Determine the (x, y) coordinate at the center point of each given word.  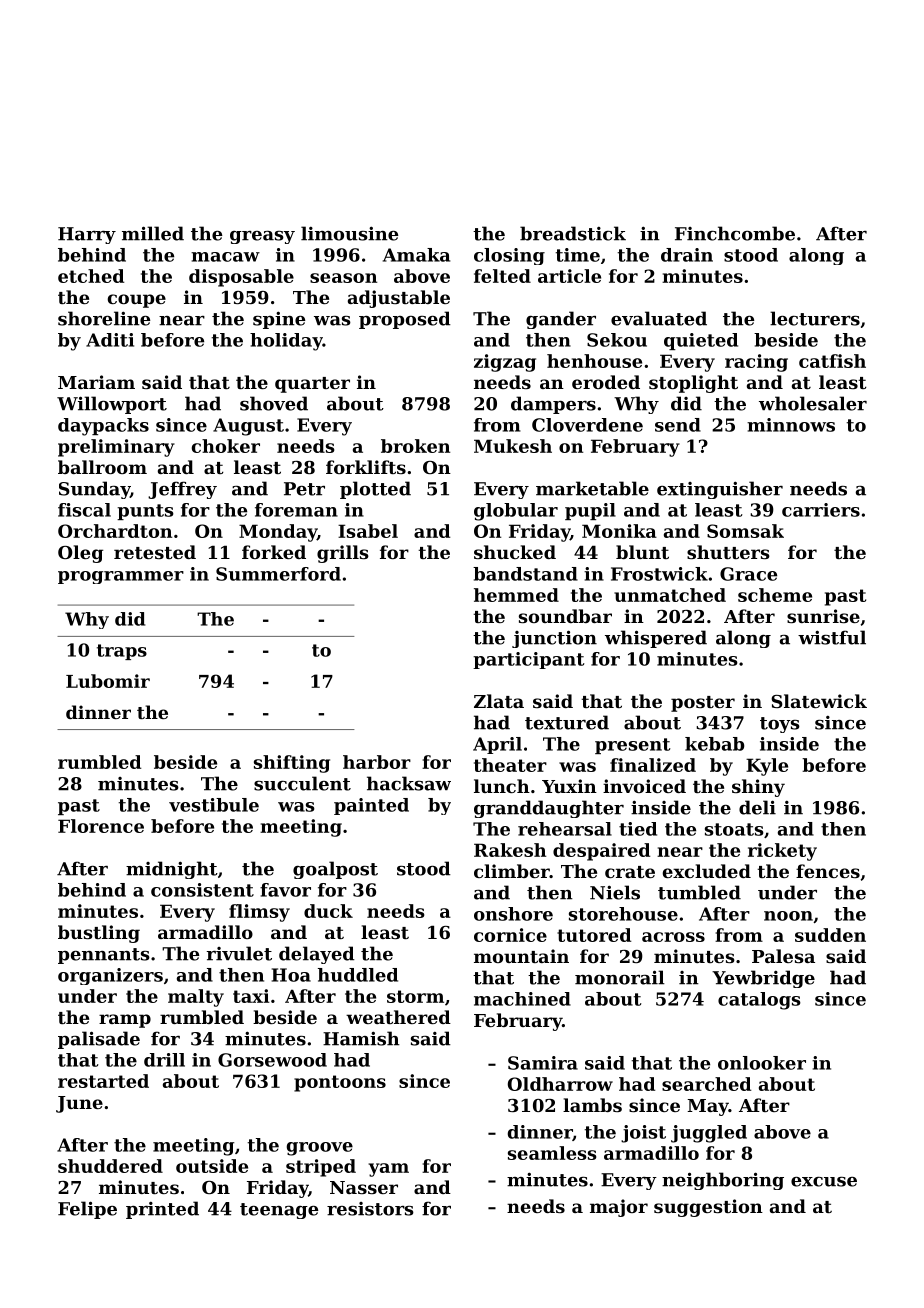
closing (509, 256)
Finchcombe (735, 233)
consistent (202, 890)
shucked (515, 552)
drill (164, 1060)
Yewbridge (763, 979)
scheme (775, 595)
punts (145, 512)
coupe (137, 301)
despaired (601, 852)
